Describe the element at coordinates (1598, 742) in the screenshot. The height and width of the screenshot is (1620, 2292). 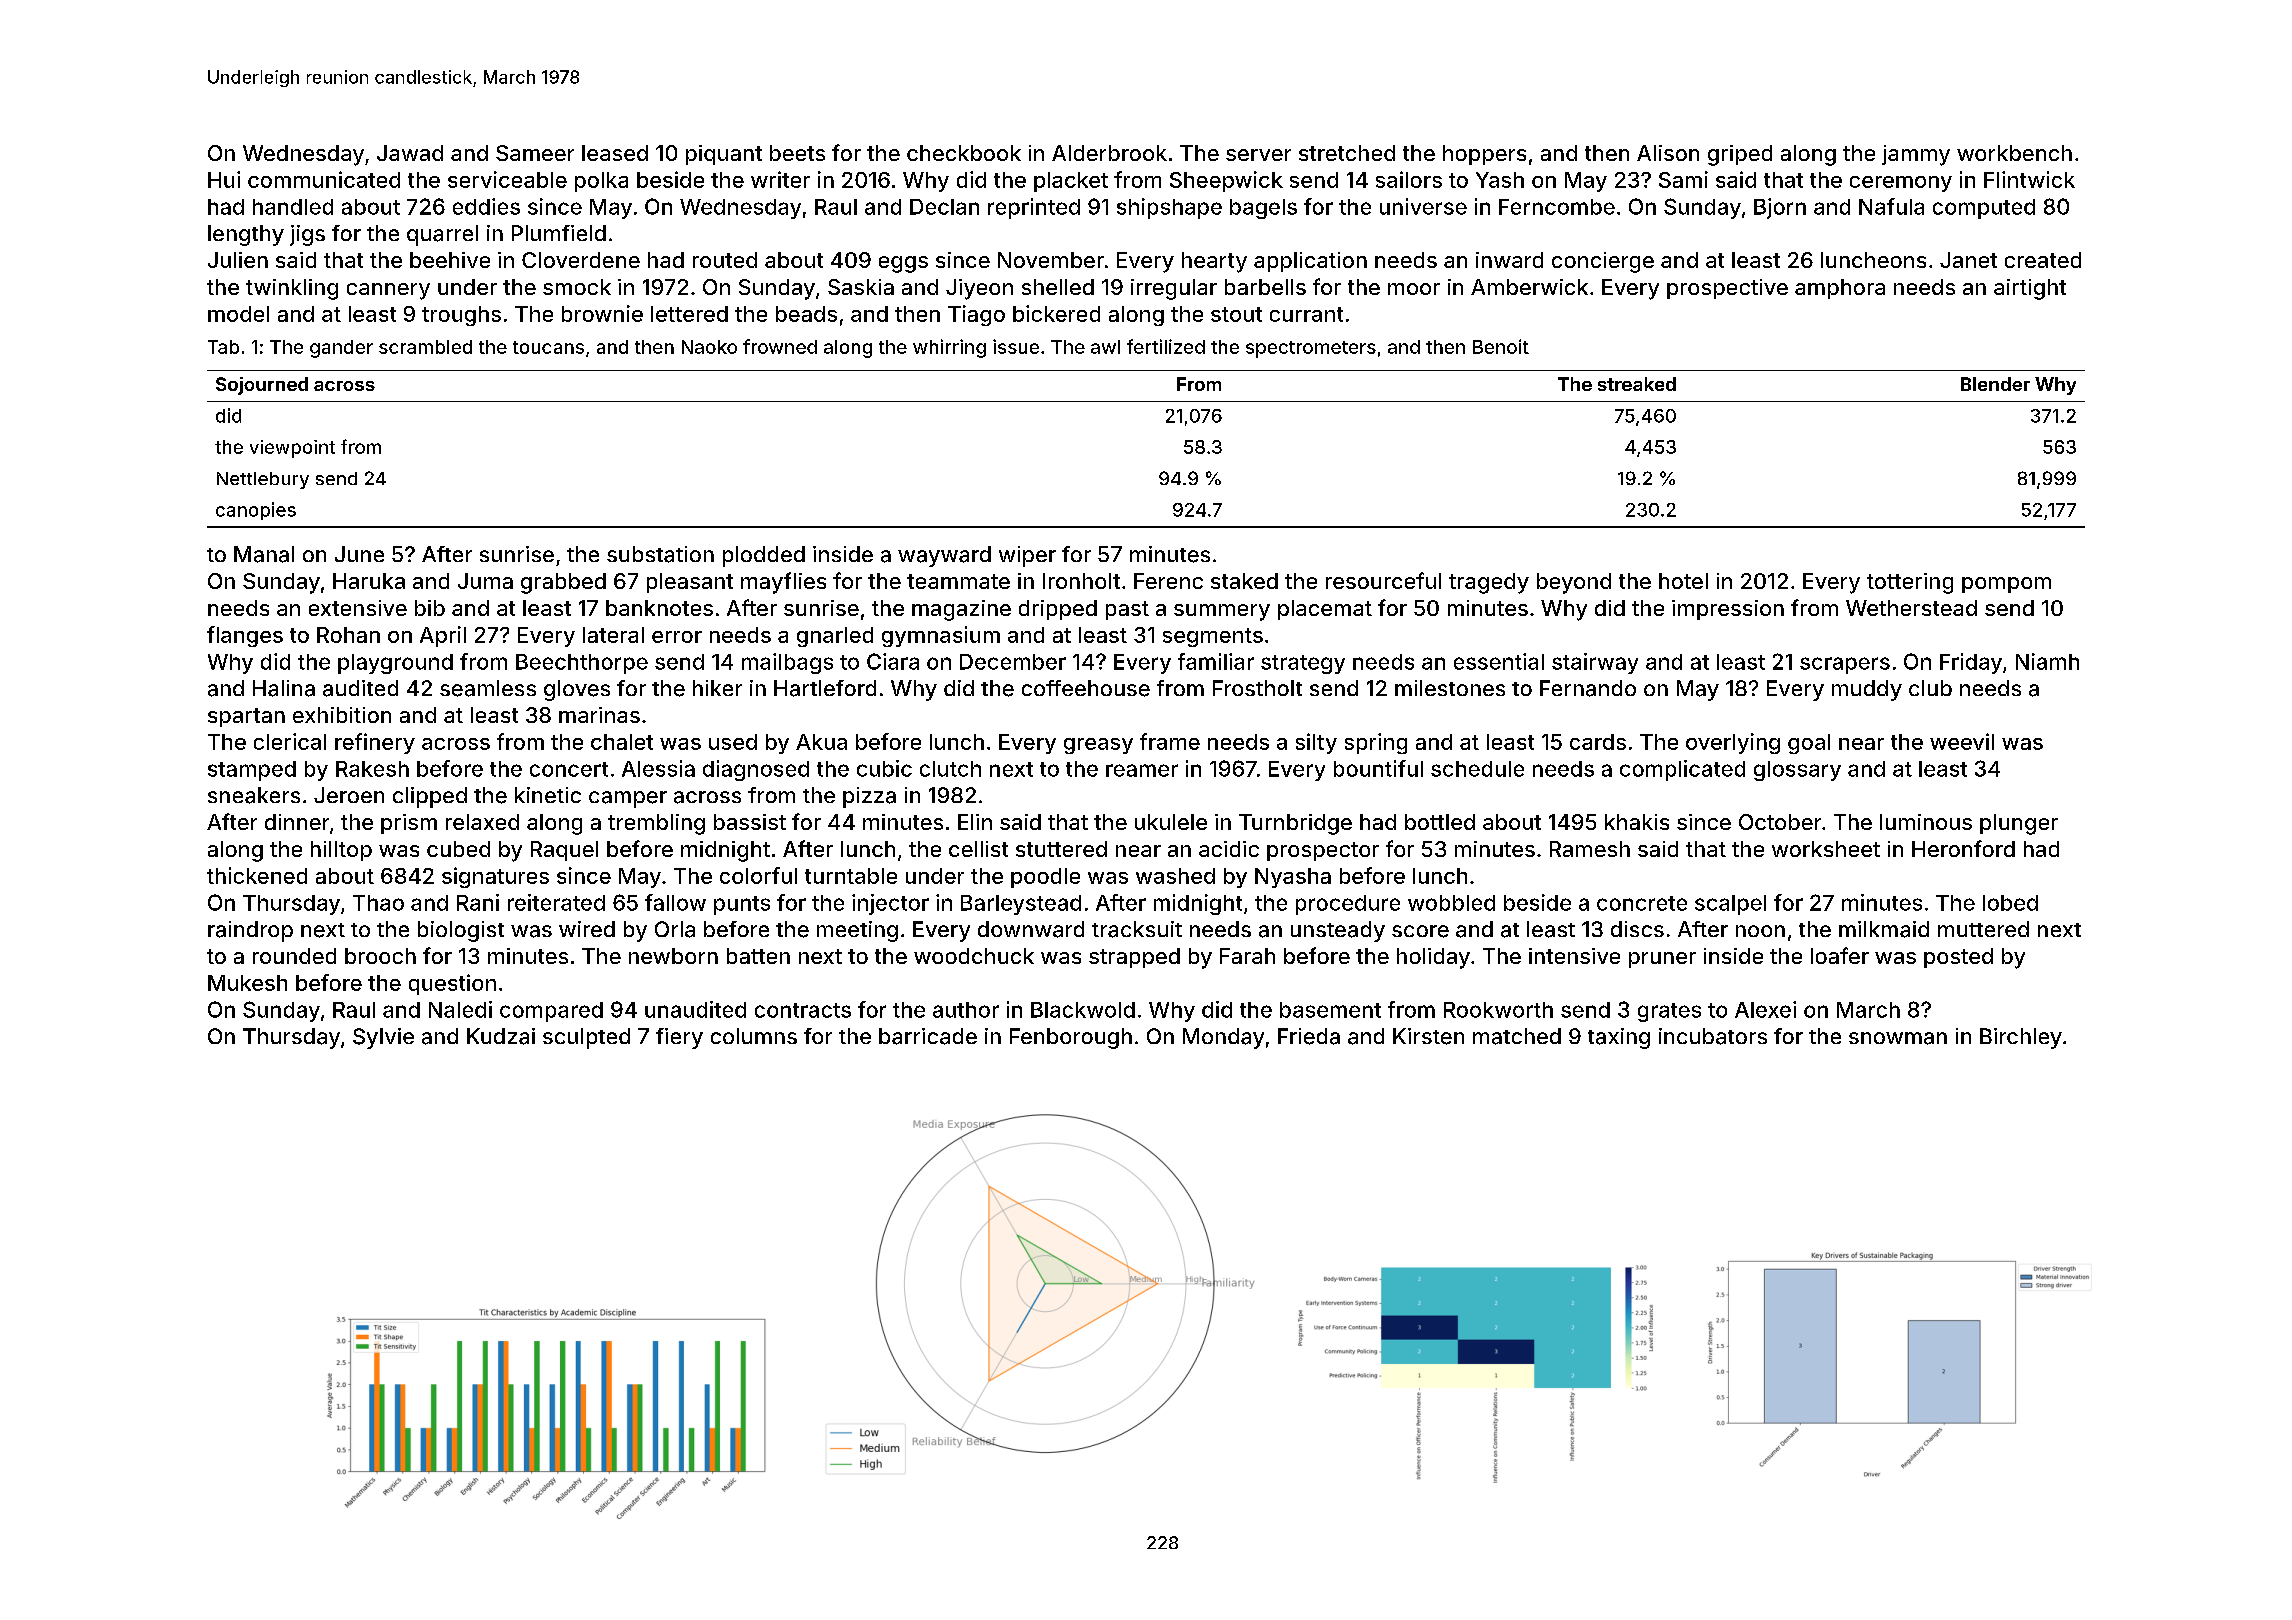
I see `cards` at that location.
